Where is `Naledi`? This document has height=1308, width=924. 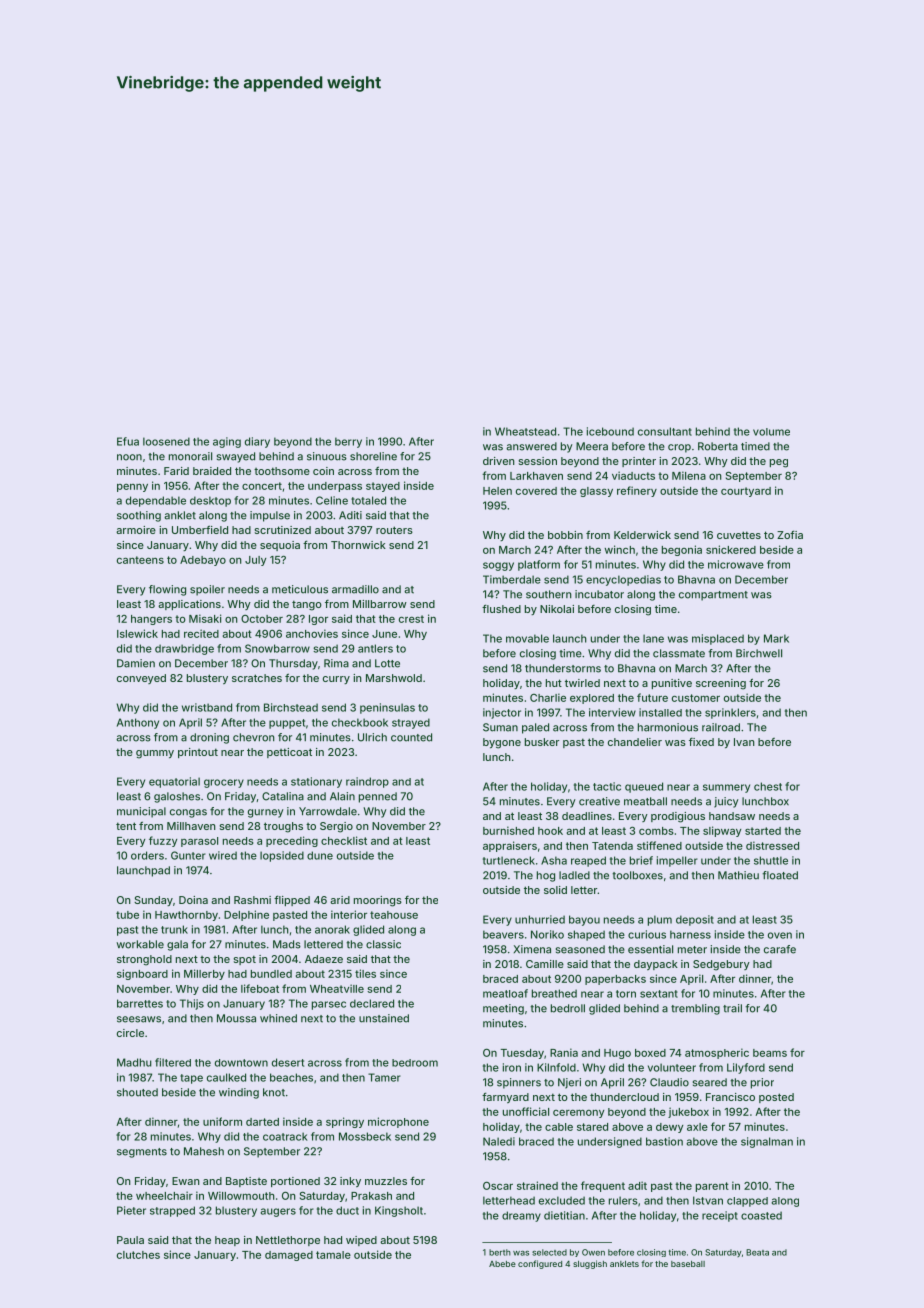
Naledi is located at coordinates (499, 1141).
